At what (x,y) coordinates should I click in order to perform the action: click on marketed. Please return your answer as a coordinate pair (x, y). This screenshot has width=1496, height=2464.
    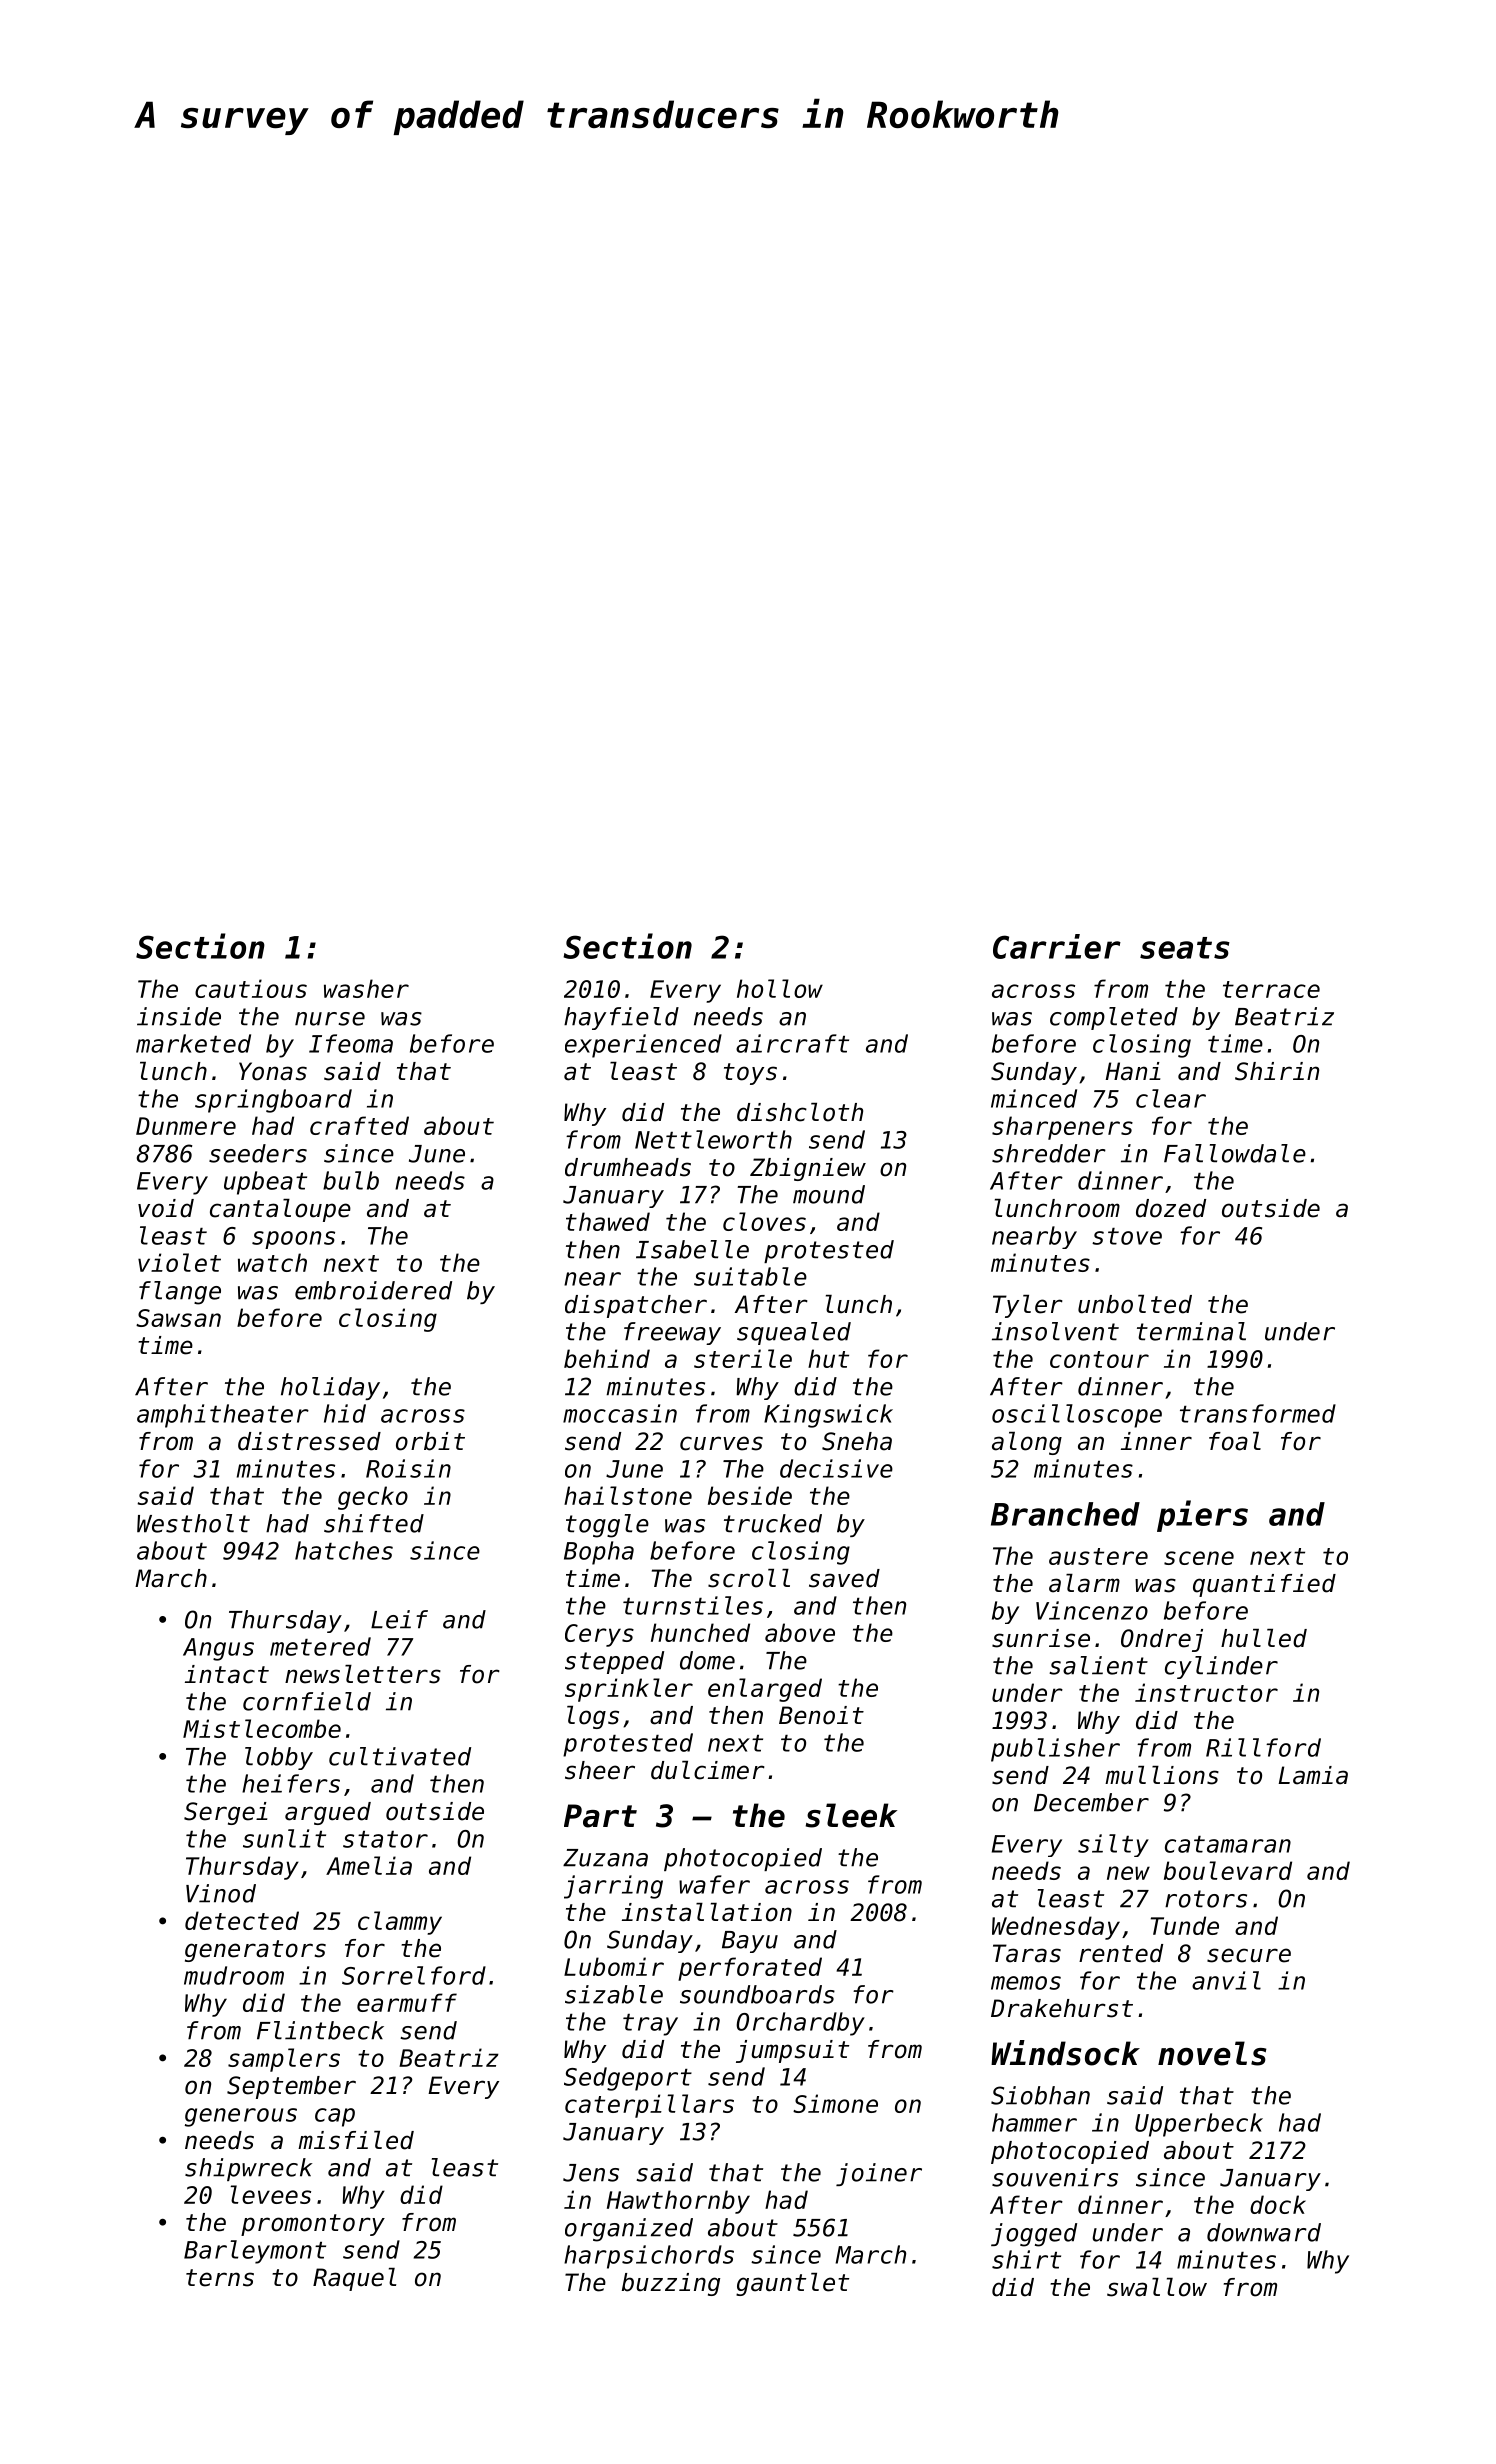
    Looking at the image, I should click on (193, 1043).
